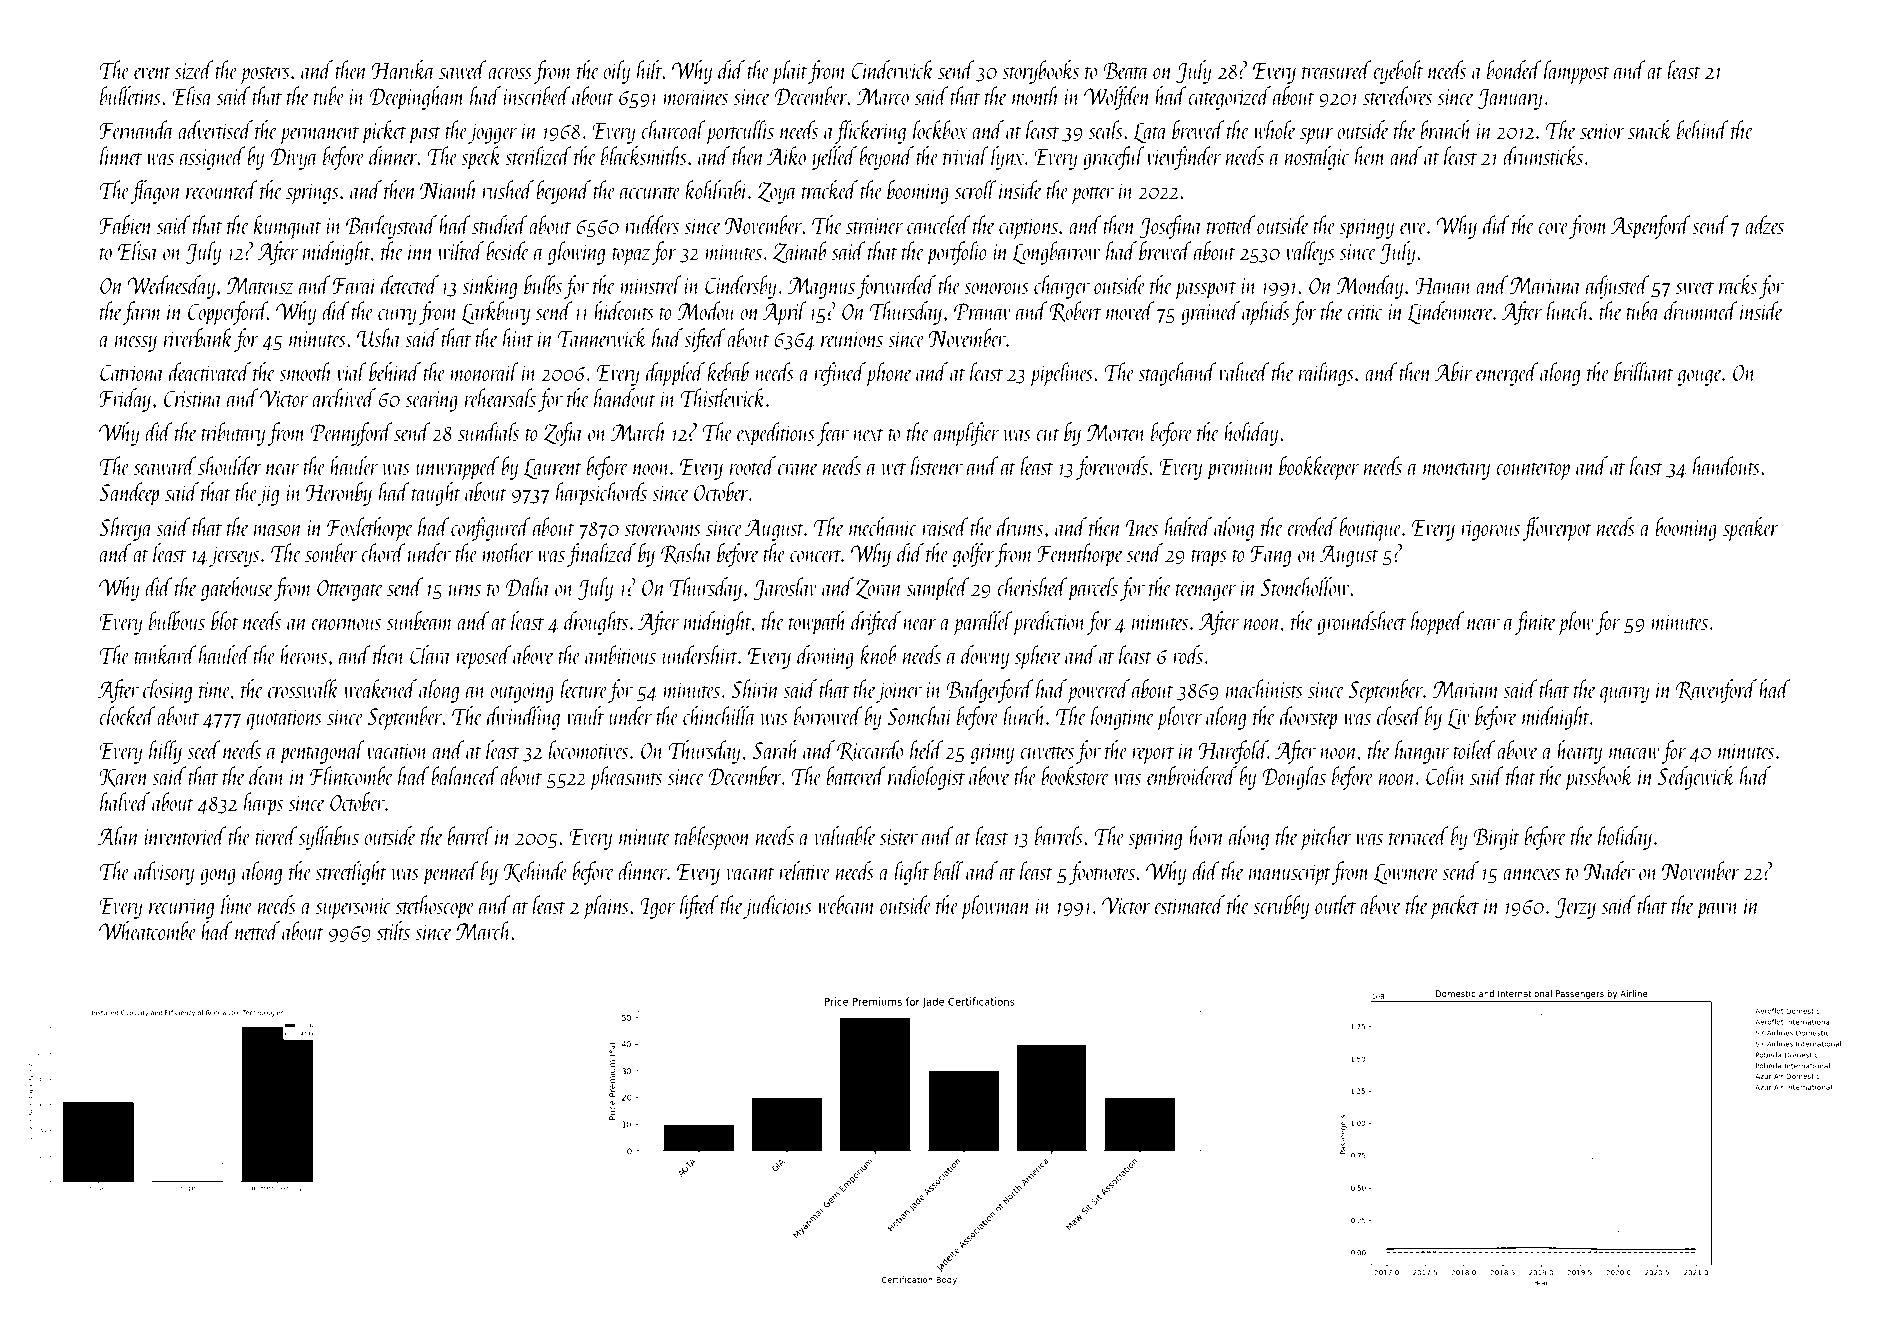 The height and width of the image is (1336, 1890). What do you see at coordinates (199, 337) in the image?
I see `riverbank` at bounding box center [199, 337].
